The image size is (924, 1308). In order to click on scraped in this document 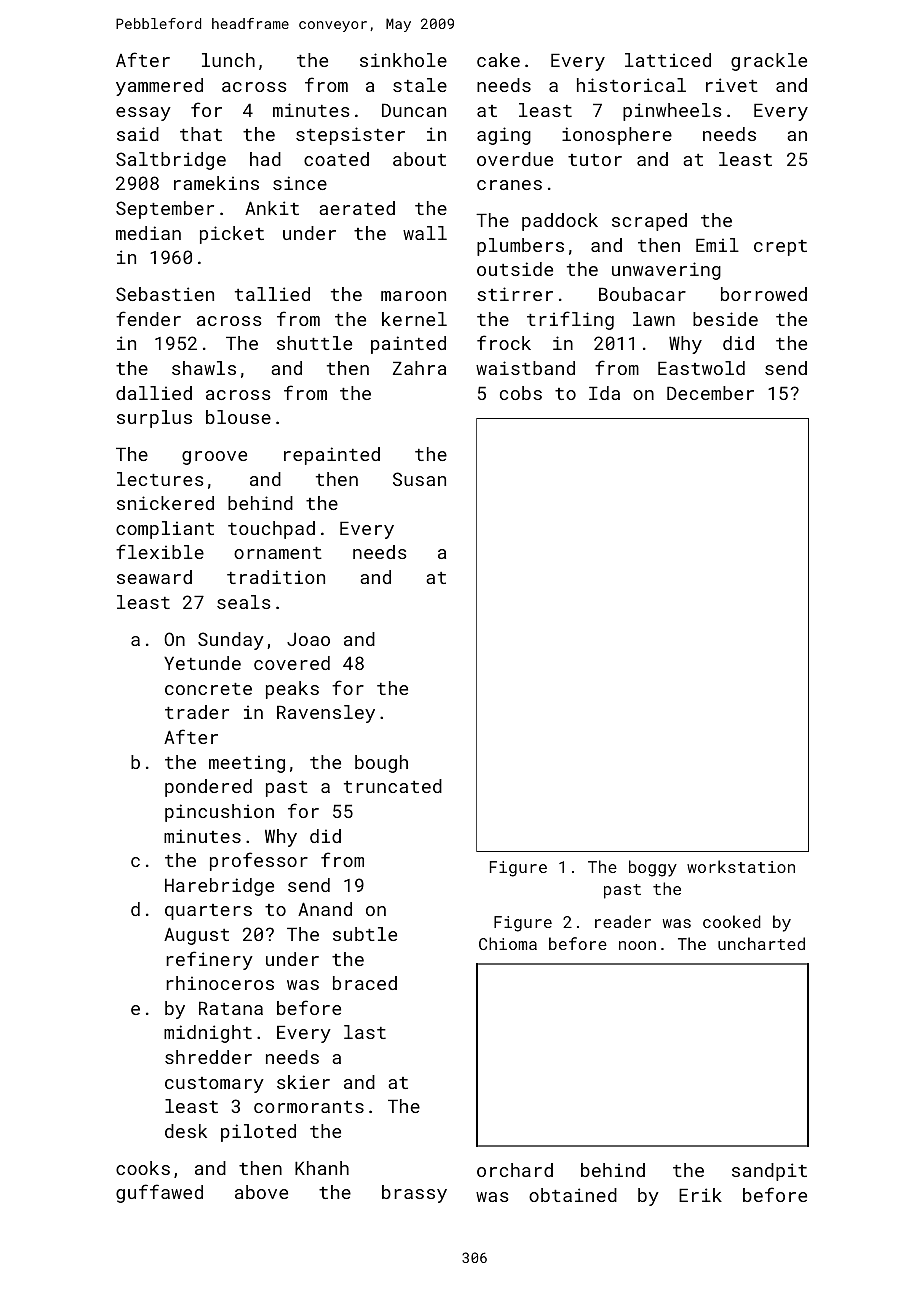, I will do `click(649, 222)`.
